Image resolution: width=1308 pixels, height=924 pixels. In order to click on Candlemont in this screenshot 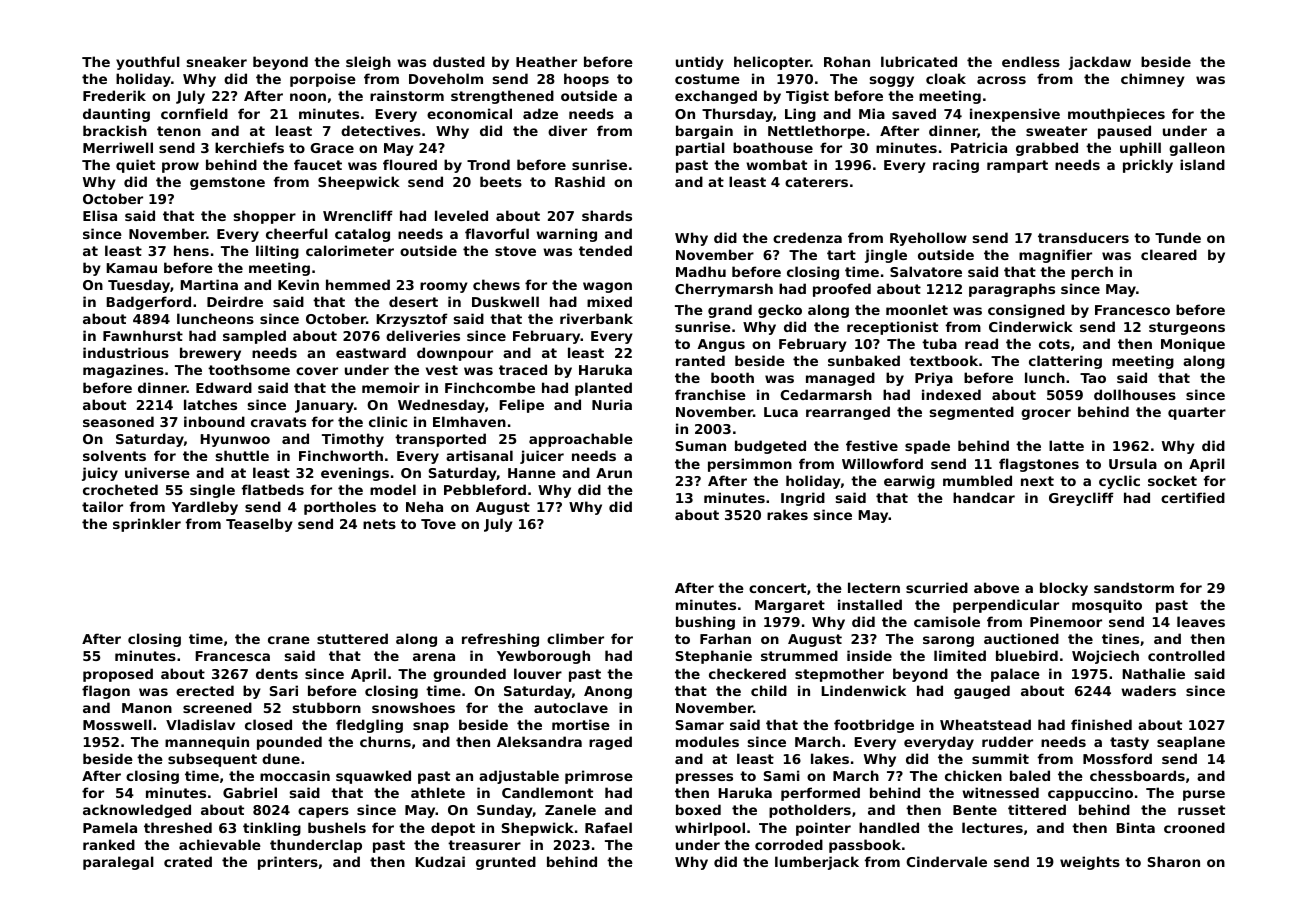, I will do `click(547, 792)`.
